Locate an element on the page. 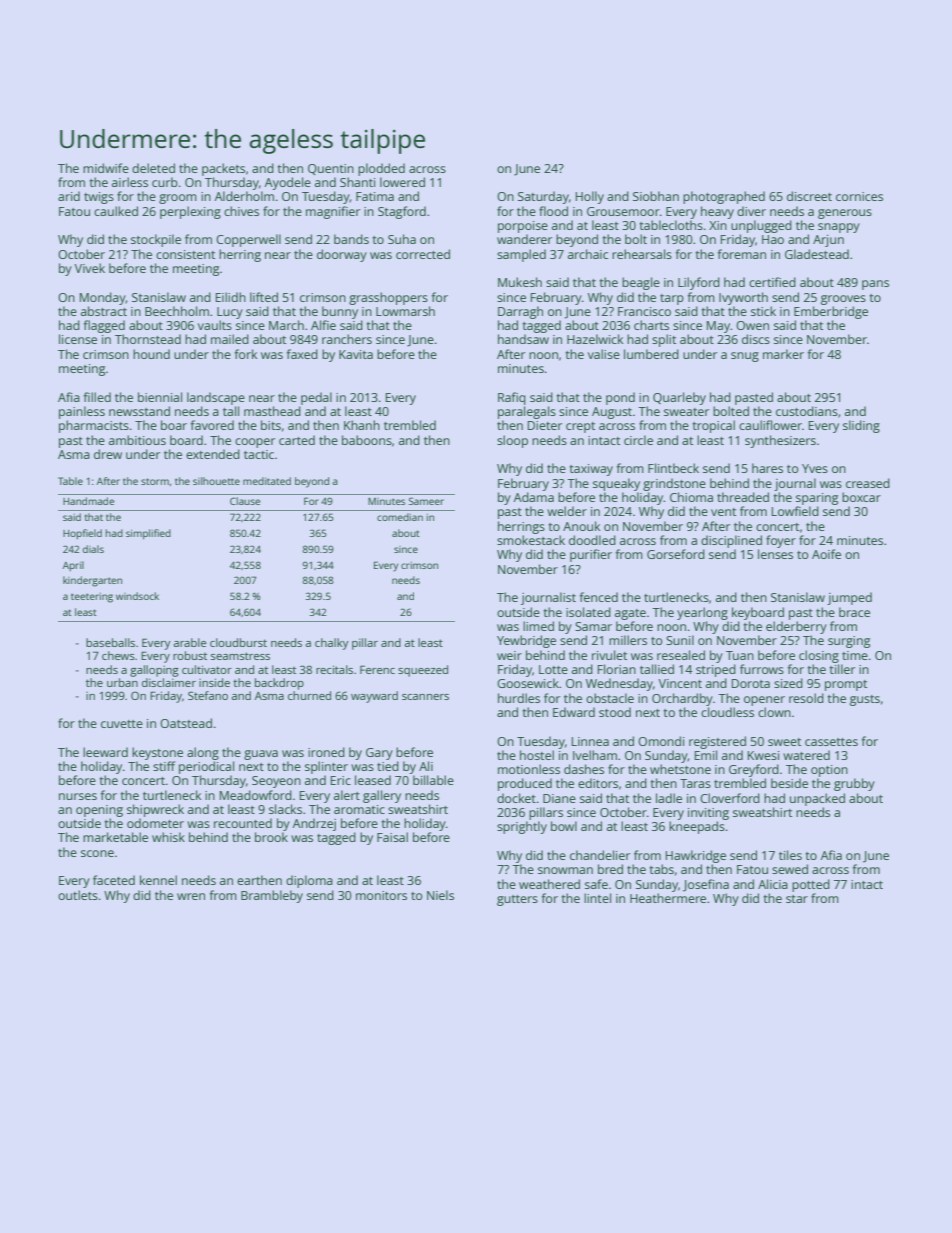 The height and width of the page is (1233, 952). Darragh is located at coordinates (520, 312).
